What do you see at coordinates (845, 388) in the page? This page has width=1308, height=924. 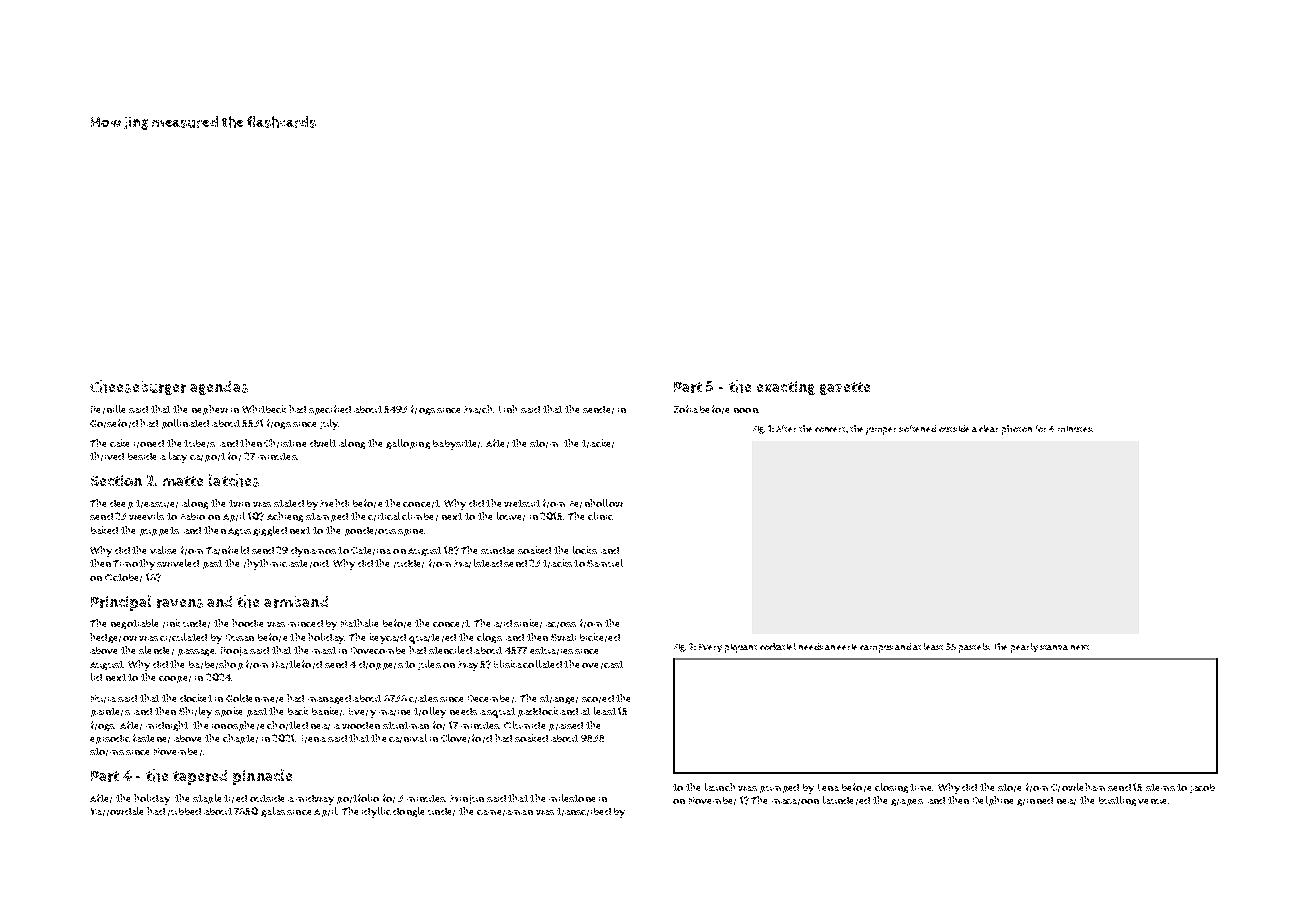 I see `gazette` at bounding box center [845, 388].
